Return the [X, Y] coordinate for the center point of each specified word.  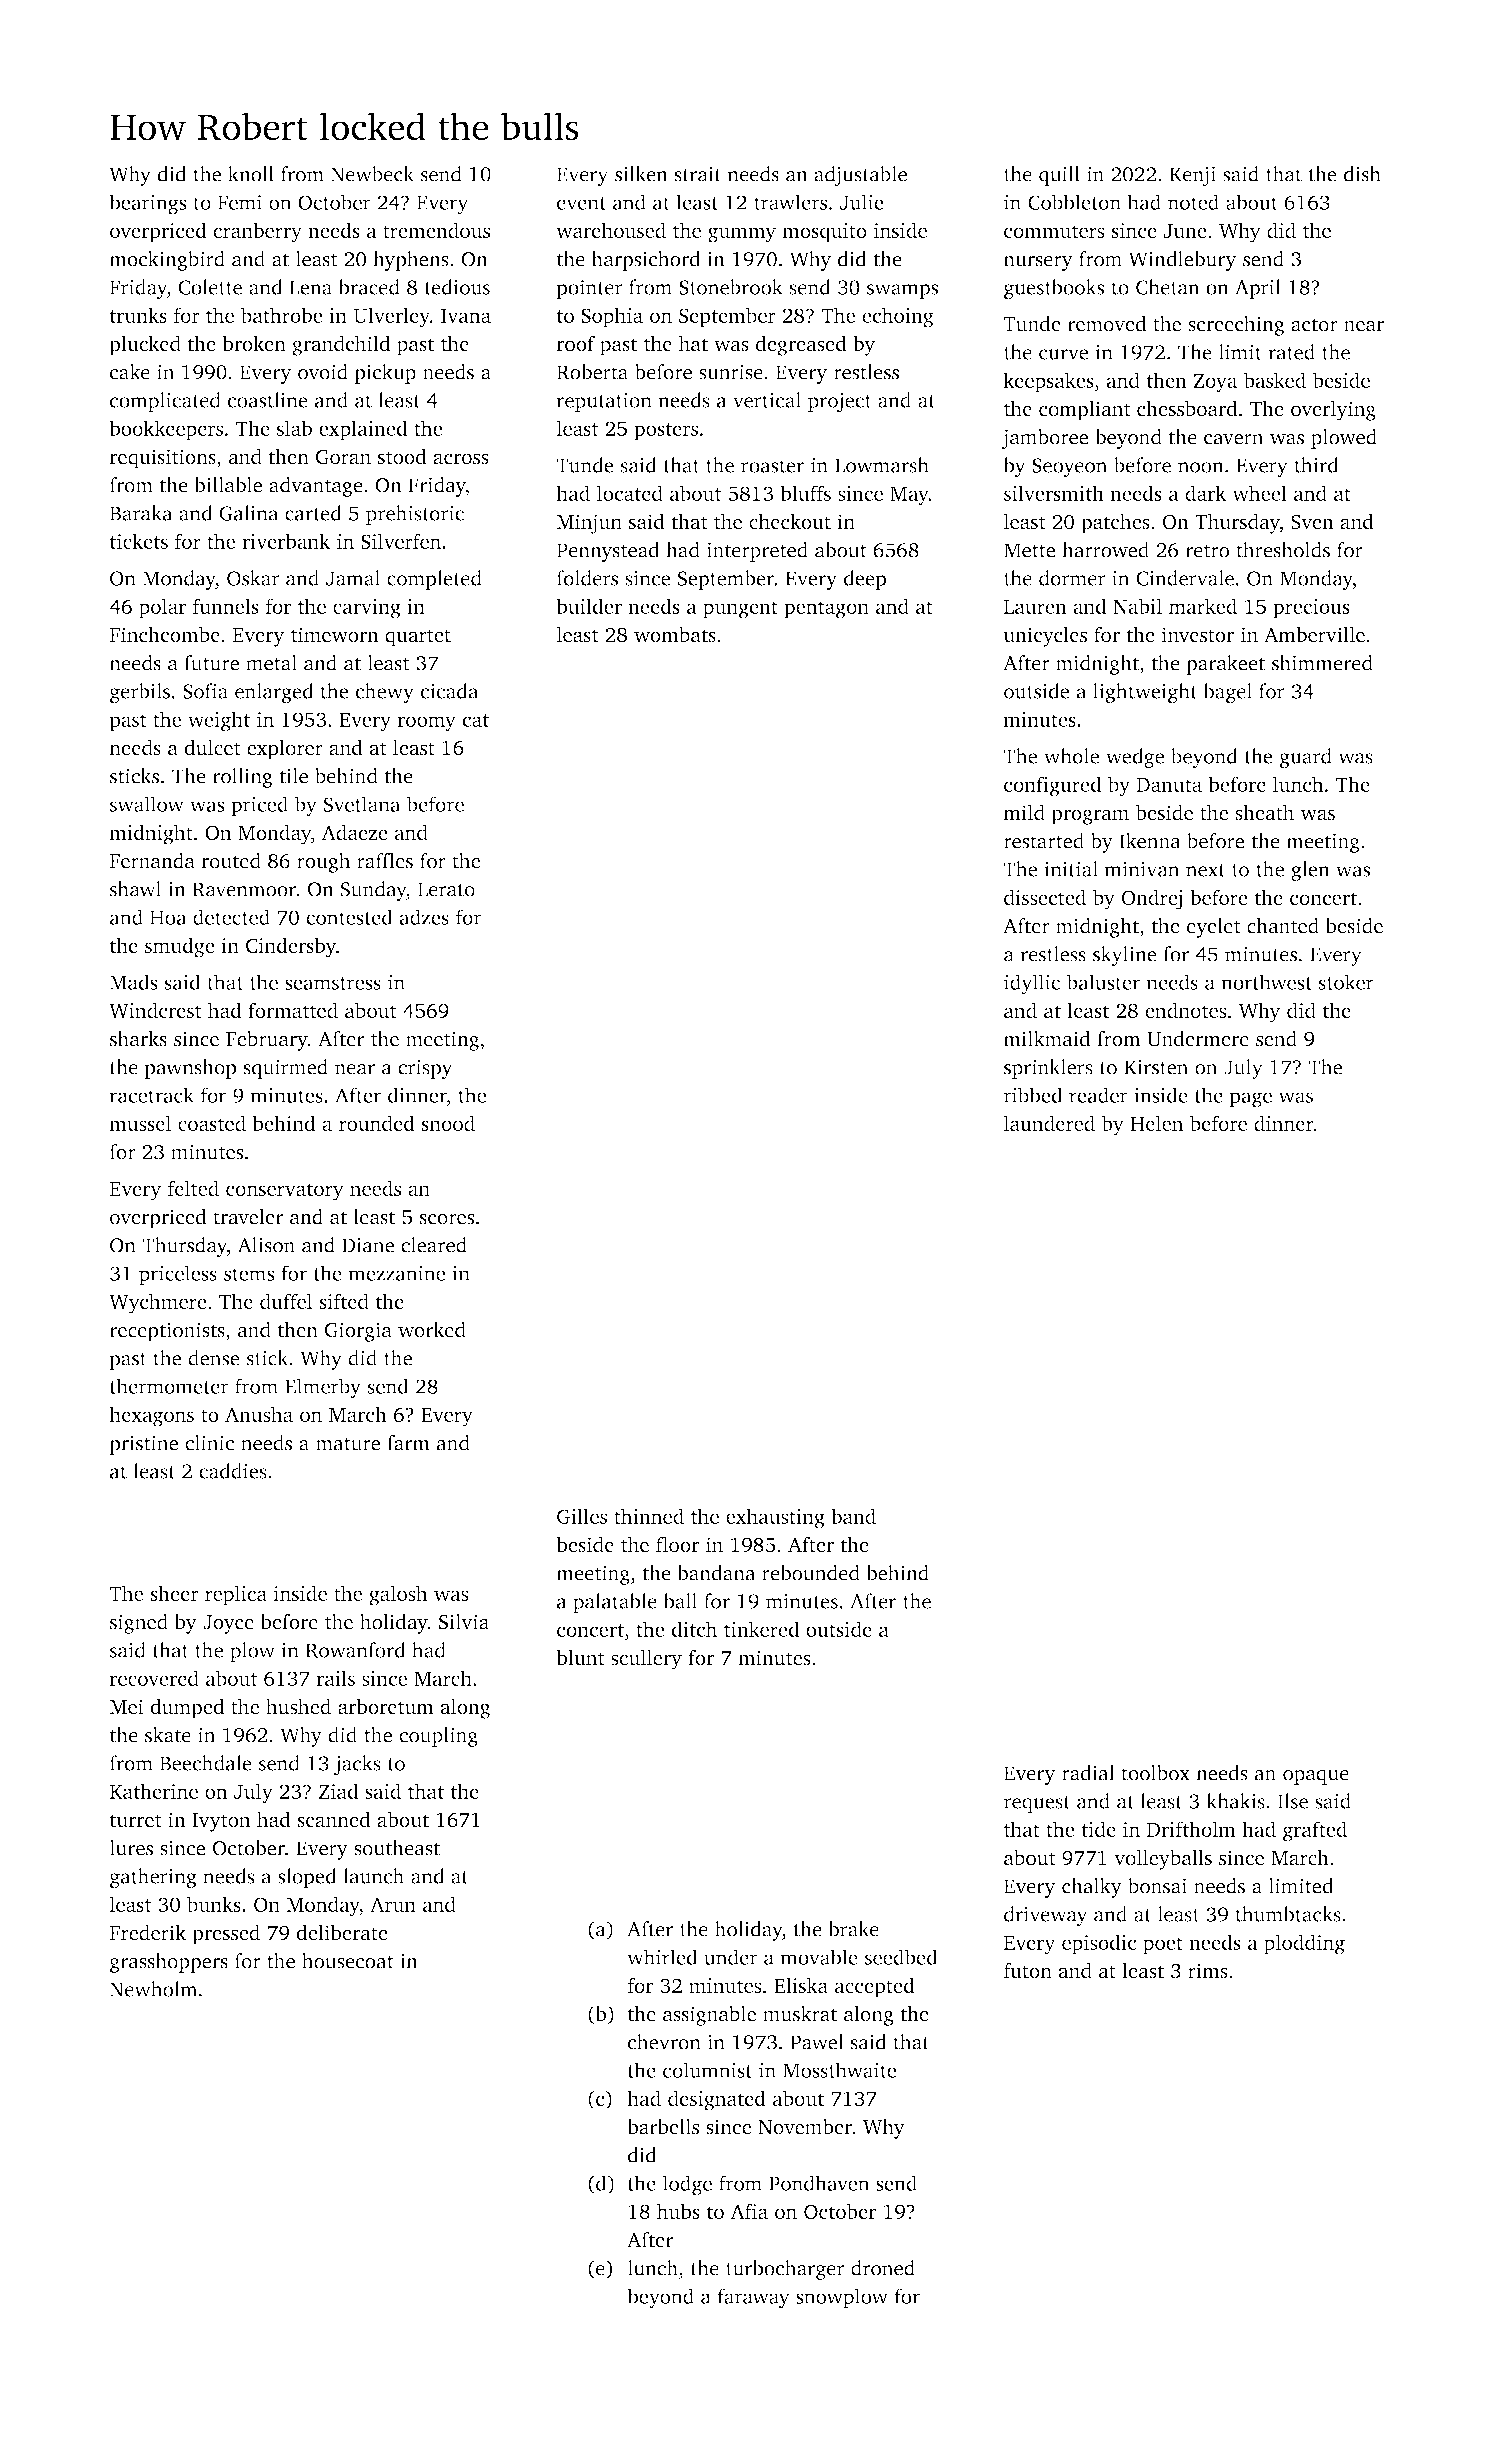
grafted [1315, 1831]
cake [130, 372]
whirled [662, 1957]
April [1258, 289]
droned [883, 2268]
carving [367, 609]
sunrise [731, 372]
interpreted [757, 552]
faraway [753, 2298]
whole [1071, 756]
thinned [649, 1516]
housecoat [348, 1961]
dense [214, 1358]
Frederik [148, 1932]
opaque [1316, 1777]
